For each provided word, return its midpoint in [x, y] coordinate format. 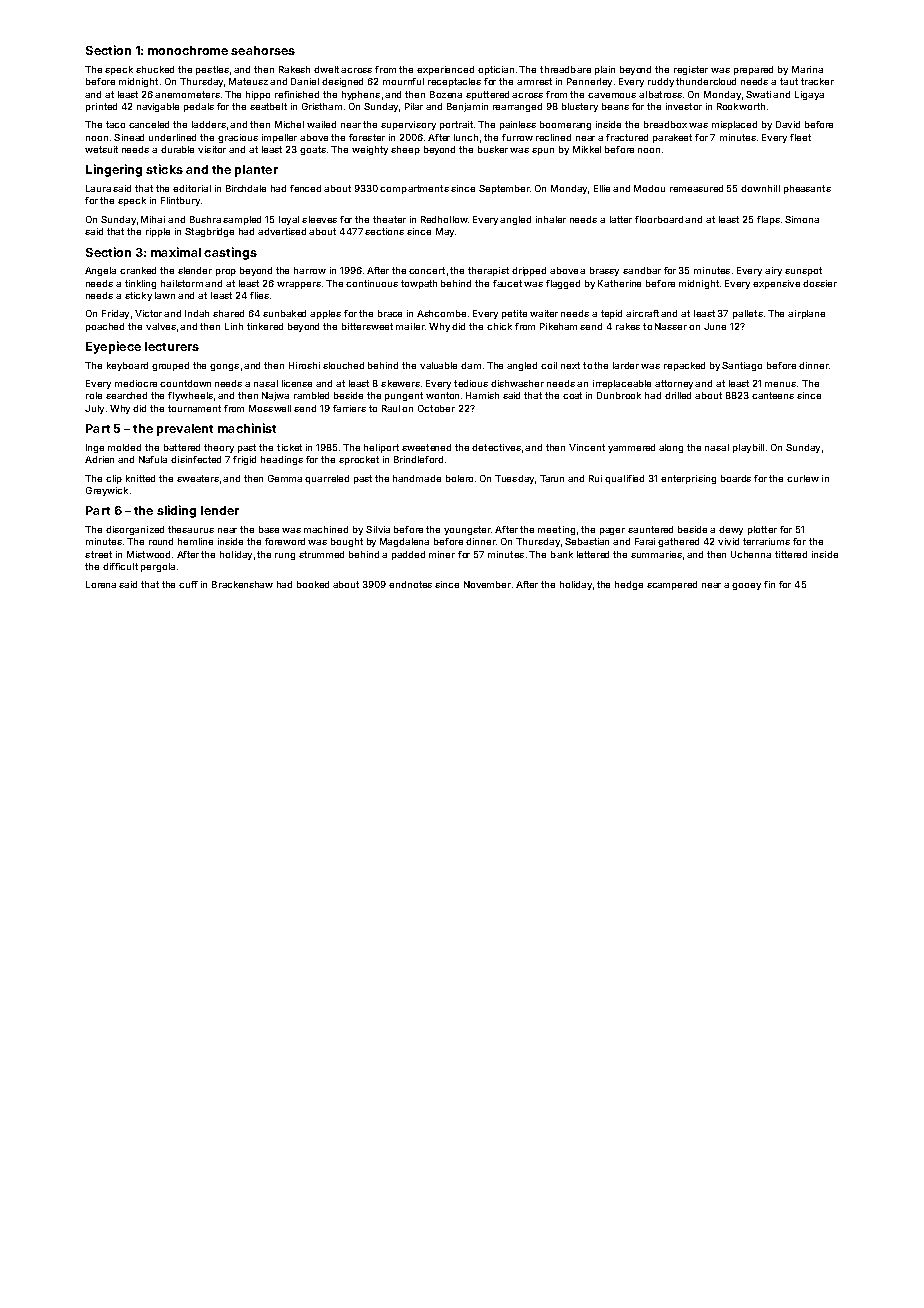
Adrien [99, 459]
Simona [802, 219]
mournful [403, 81]
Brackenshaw [242, 584]
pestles [212, 70]
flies [259, 295]
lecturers [172, 346]
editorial [192, 188]
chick [499, 326]
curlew [803, 478]
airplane [806, 314]
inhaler [551, 219]
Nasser [671, 326]
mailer [410, 326]
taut [789, 81]
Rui [595, 478]
